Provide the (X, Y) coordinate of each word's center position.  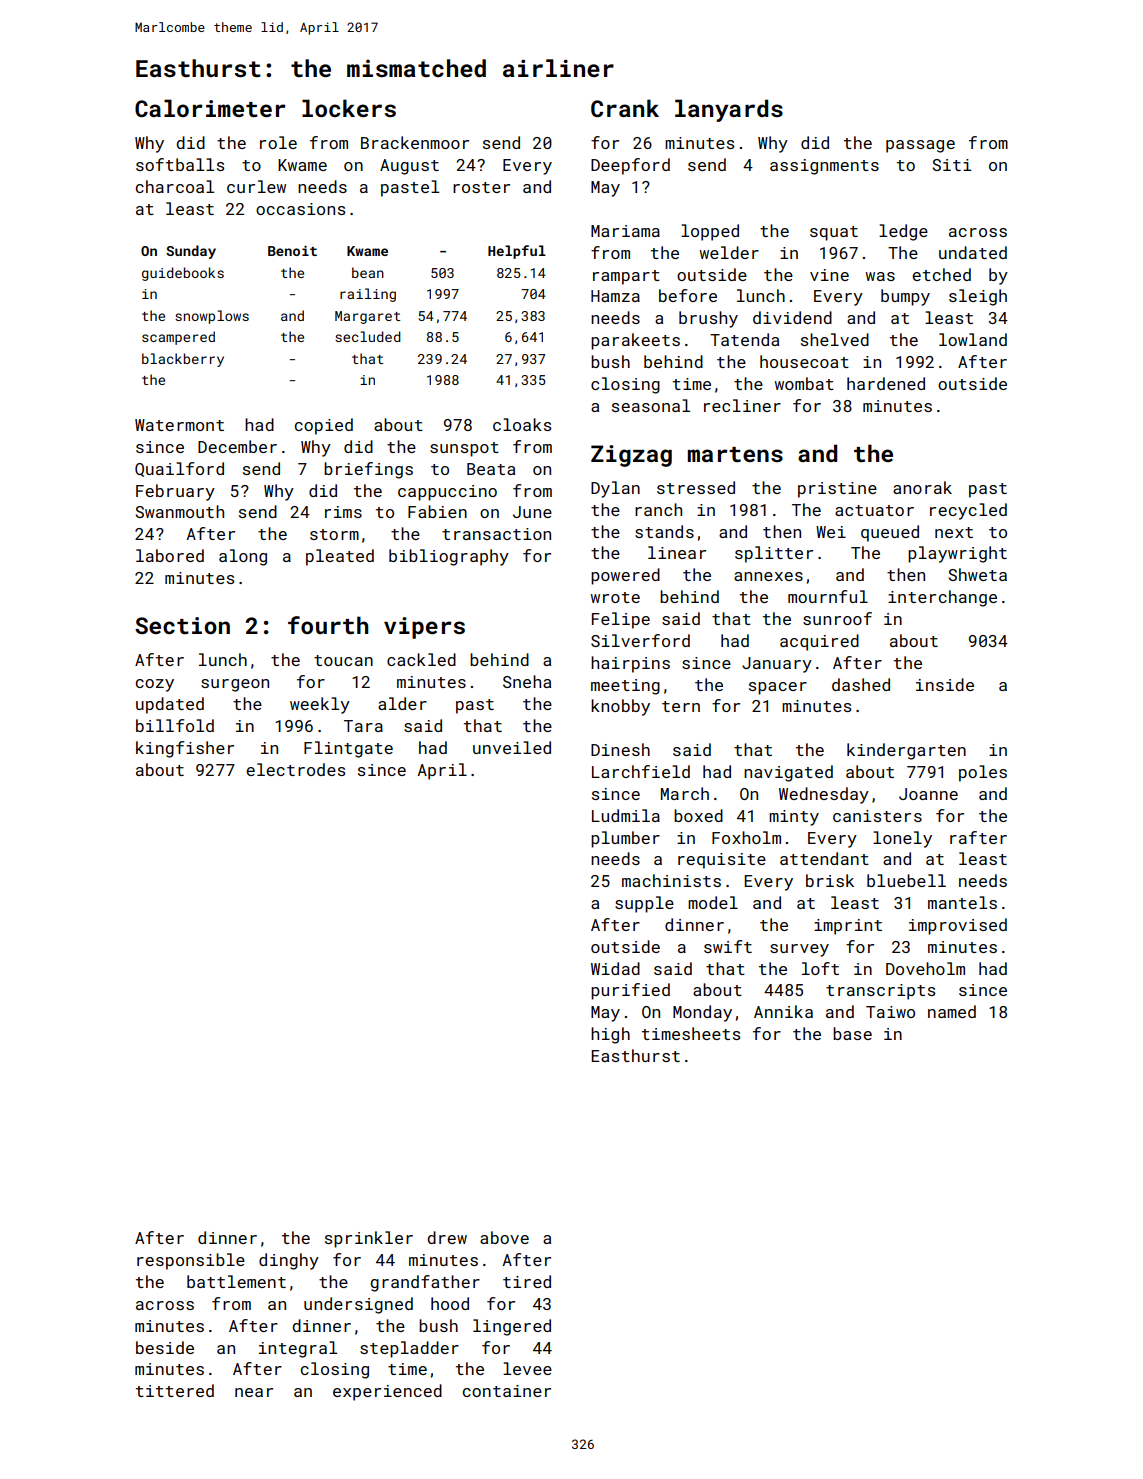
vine (829, 275)
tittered (175, 1390)
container (507, 1391)
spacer (778, 688)
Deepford (630, 166)
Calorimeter (210, 108)
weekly (320, 705)
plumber (625, 839)
